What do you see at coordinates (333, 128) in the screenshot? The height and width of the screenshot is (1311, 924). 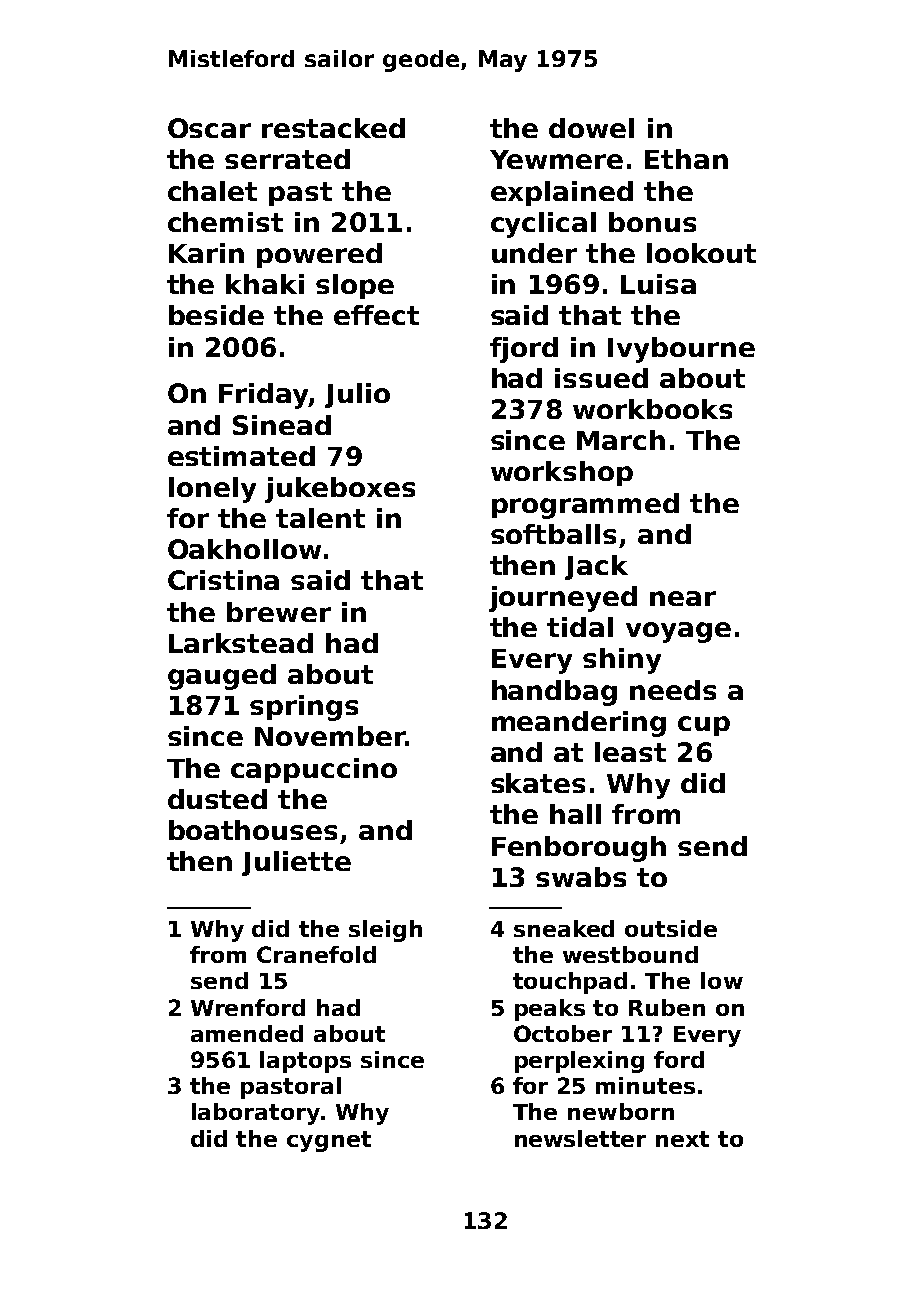 I see `restacked` at bounding box center [333, 128].
